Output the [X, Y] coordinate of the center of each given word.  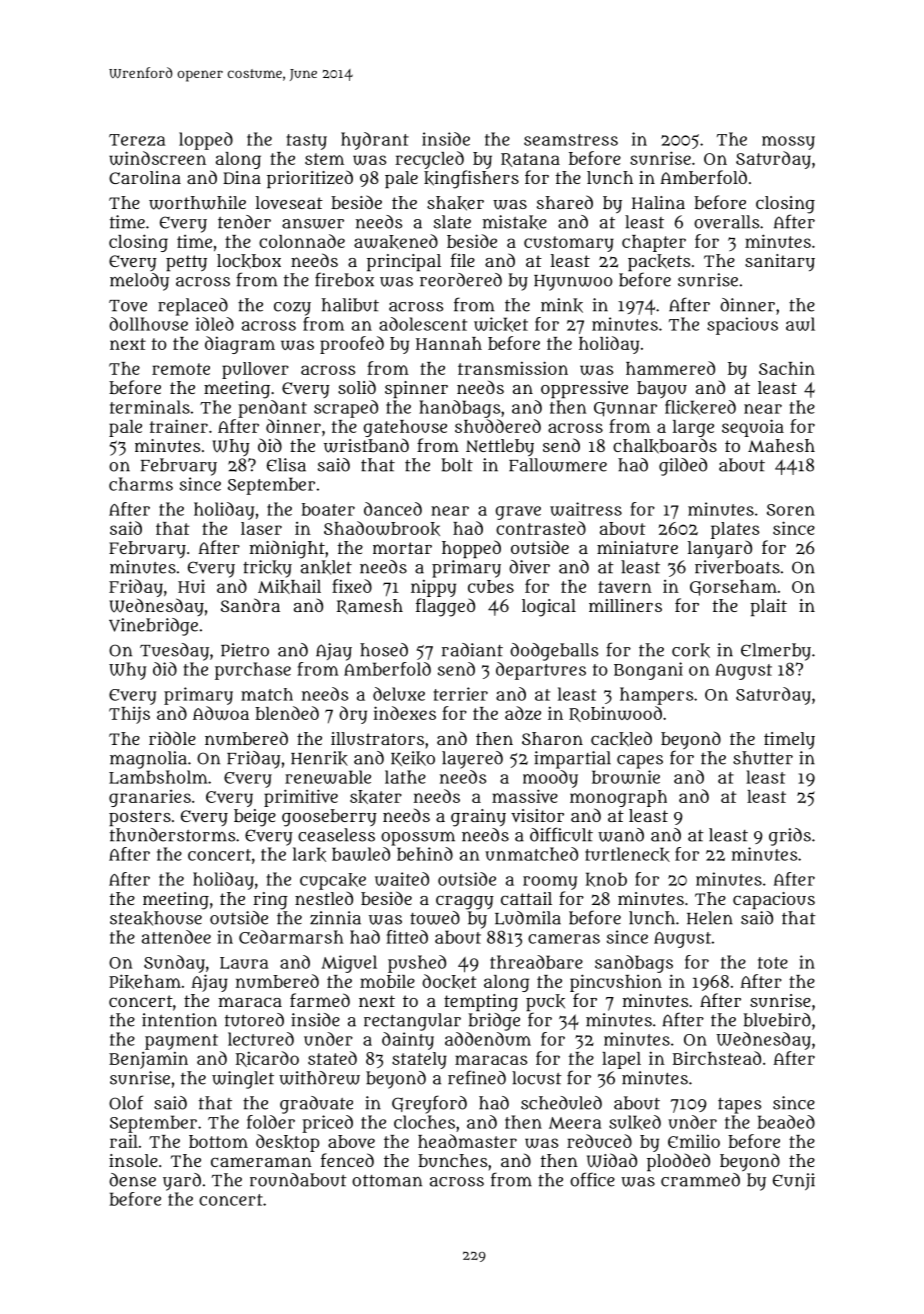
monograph [618, 798]
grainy [478, 818]
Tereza [137, 140]
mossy [788, 143]
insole [133, 1160]
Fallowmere [558, 465]
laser [261, 528]
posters [140, 818]
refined [477, 1077]
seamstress [571, 140]
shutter [763, 758]
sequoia [753, 428]
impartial [572, 760]
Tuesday [174, 652]
